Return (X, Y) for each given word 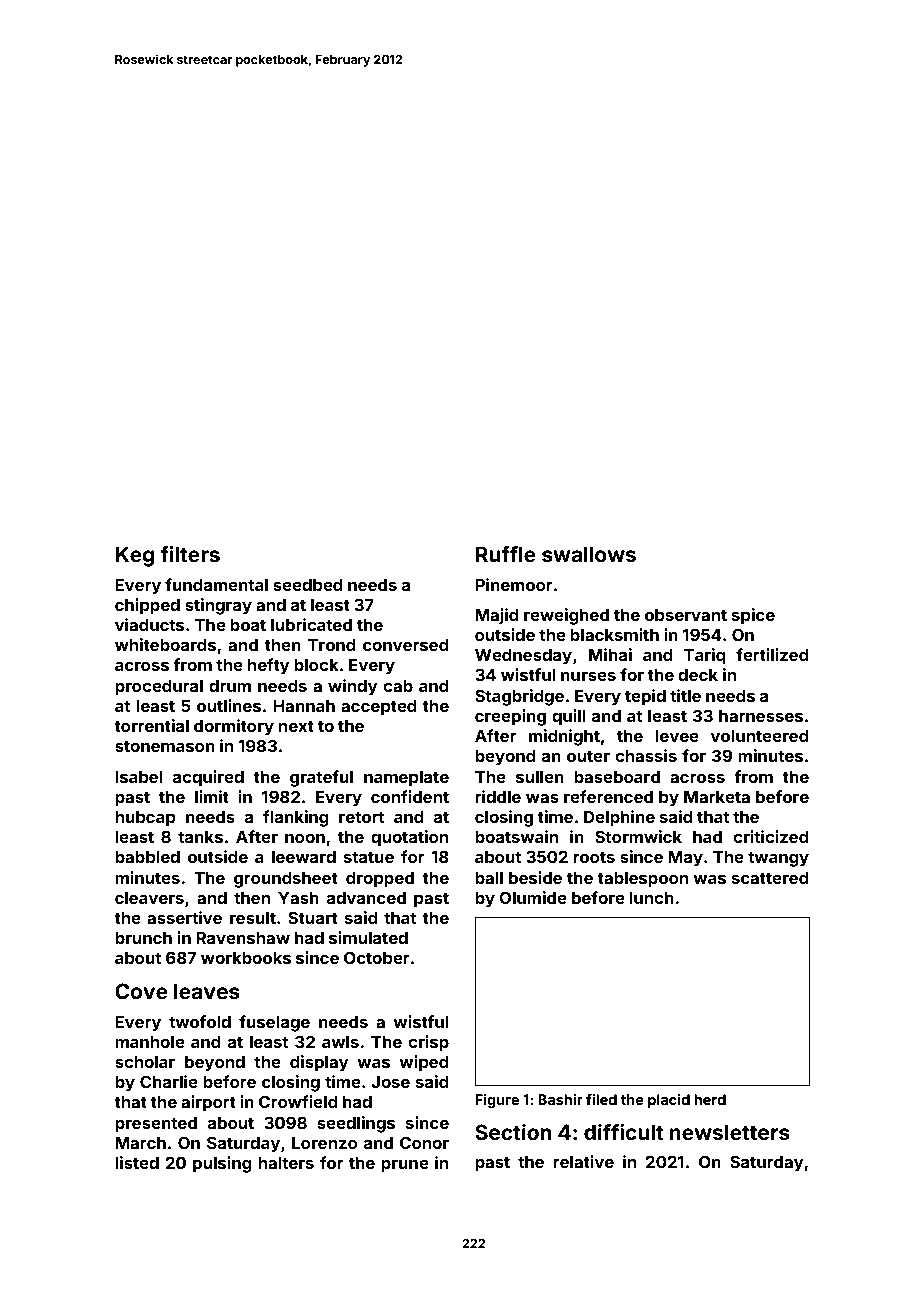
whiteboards (165, 644)
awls (340, 1042)
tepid (645, 697)
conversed (405, 645)
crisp (428, 1043)
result (253, 918)
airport (208, 1103)
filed (601, 1099)
